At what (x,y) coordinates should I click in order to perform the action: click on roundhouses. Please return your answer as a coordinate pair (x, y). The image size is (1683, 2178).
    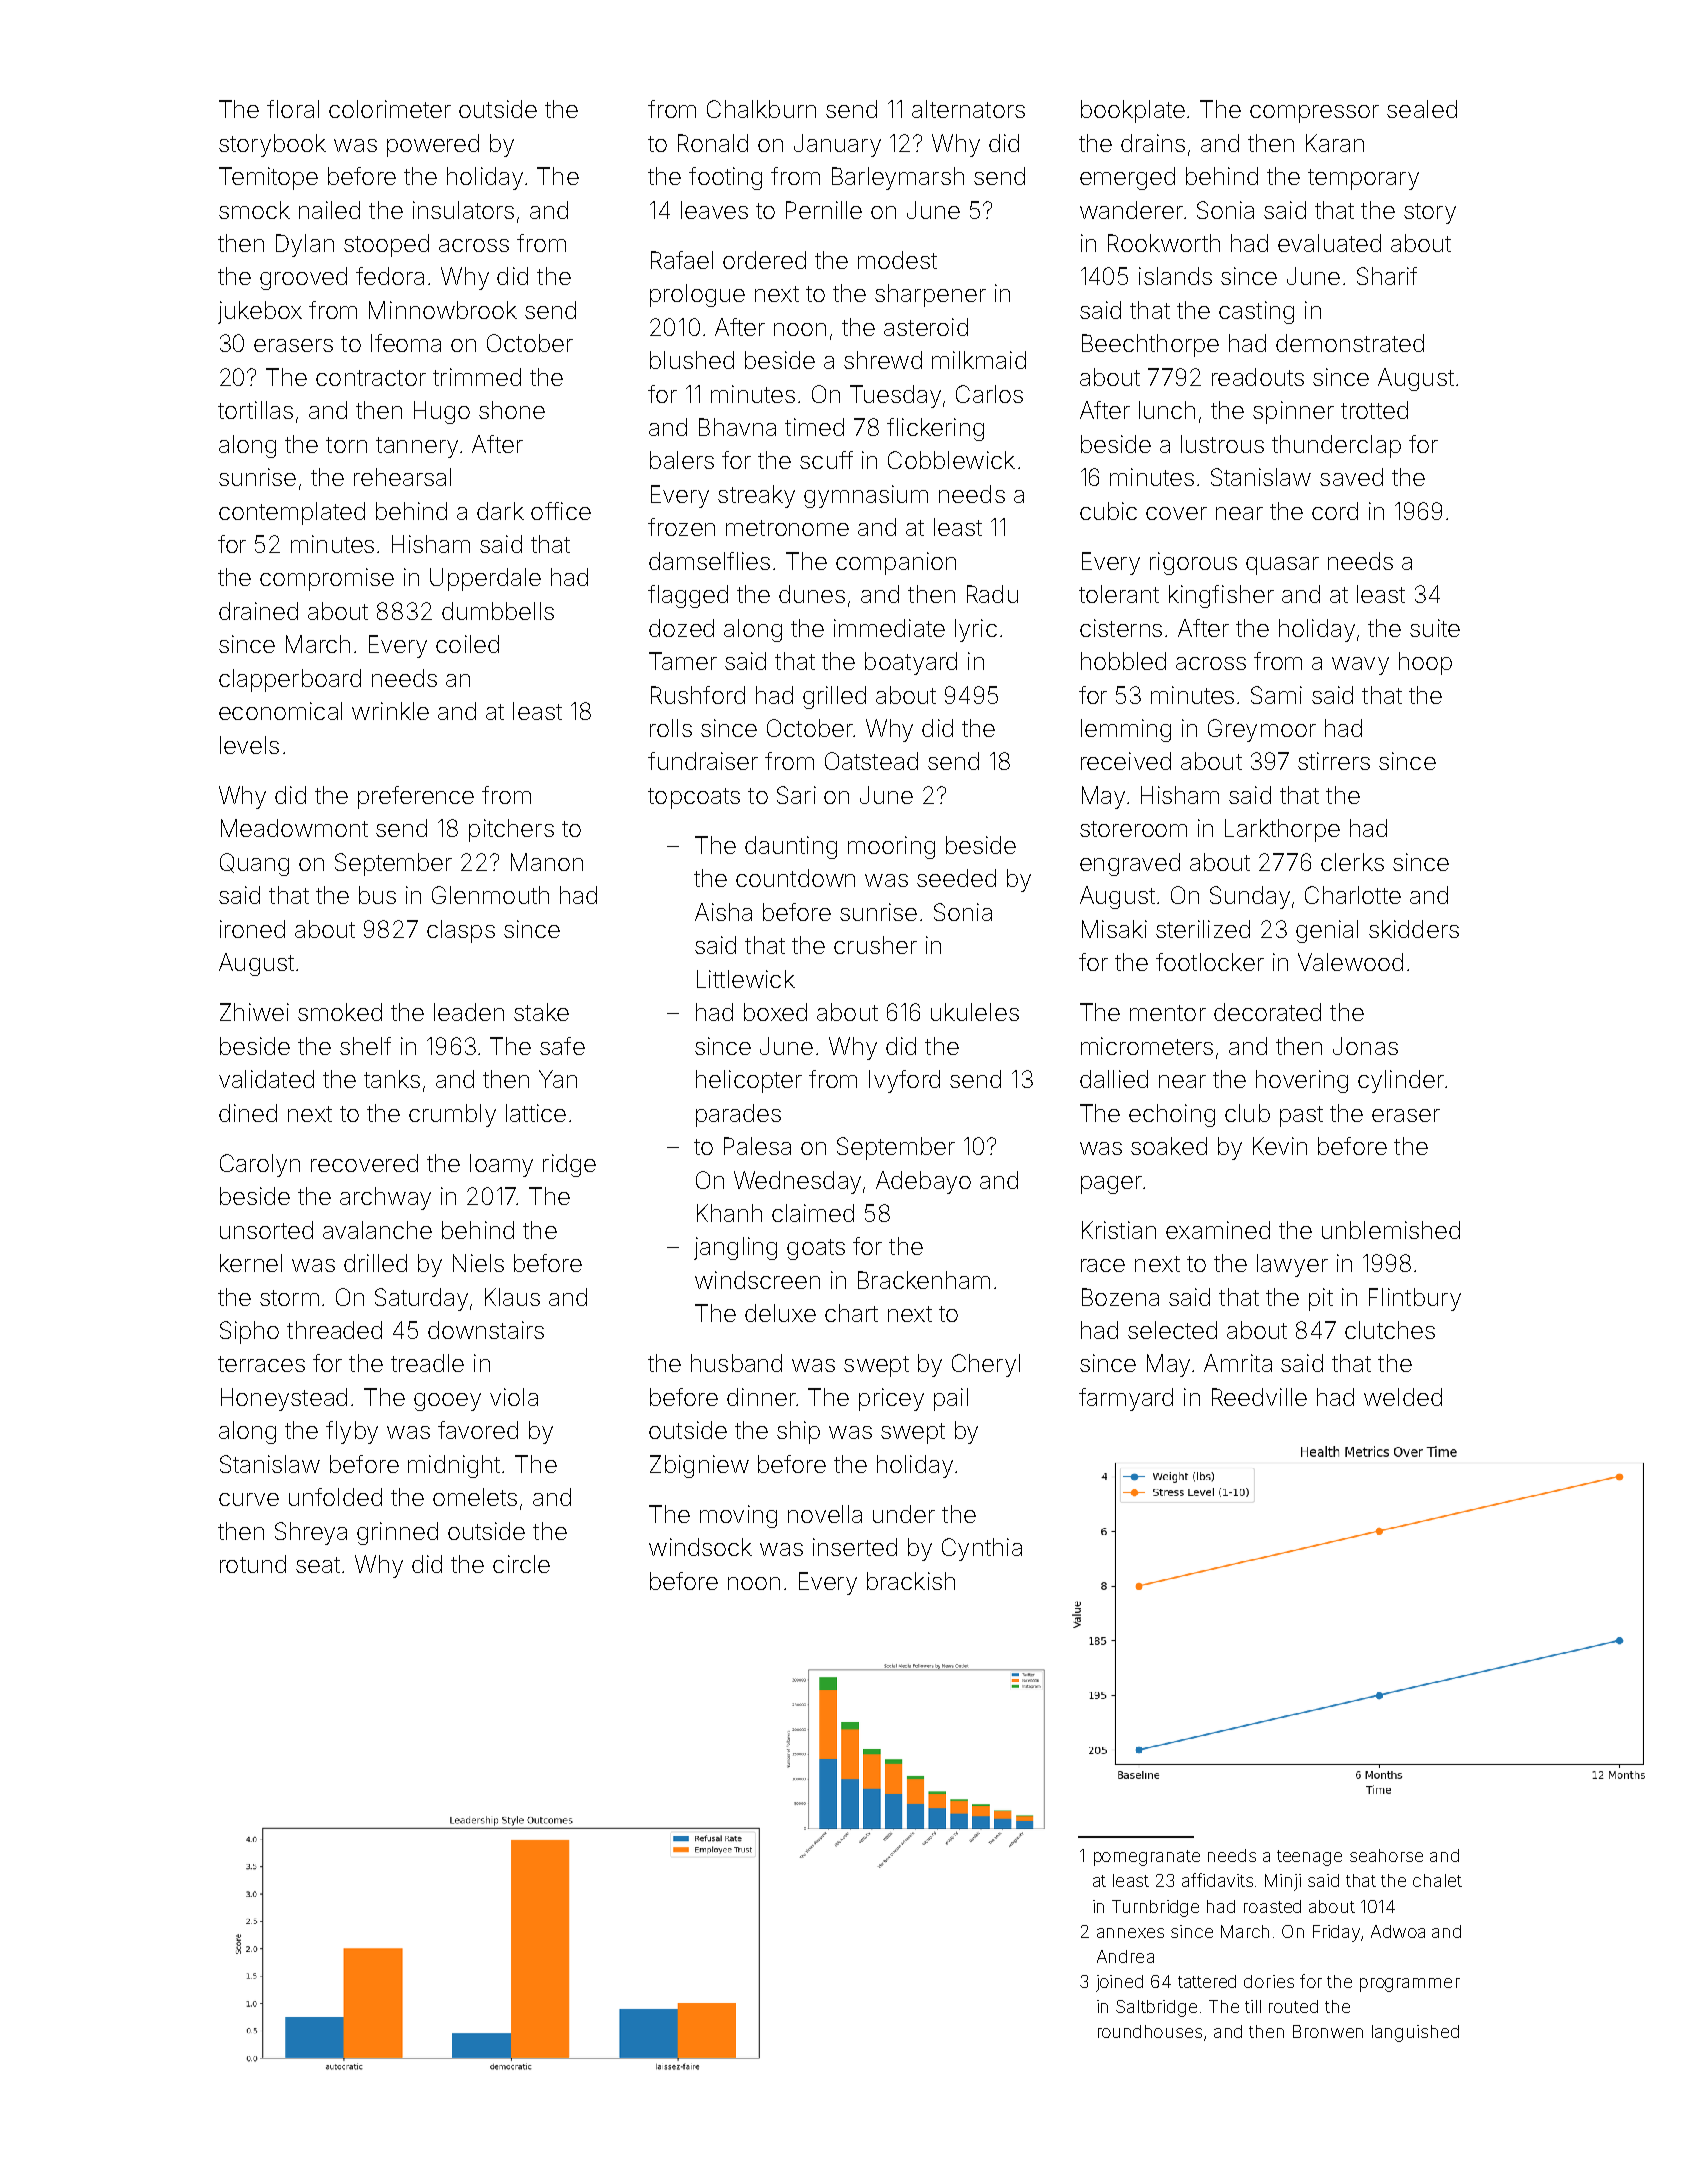
    Looking at the image, I should click on (1150, 2031).
